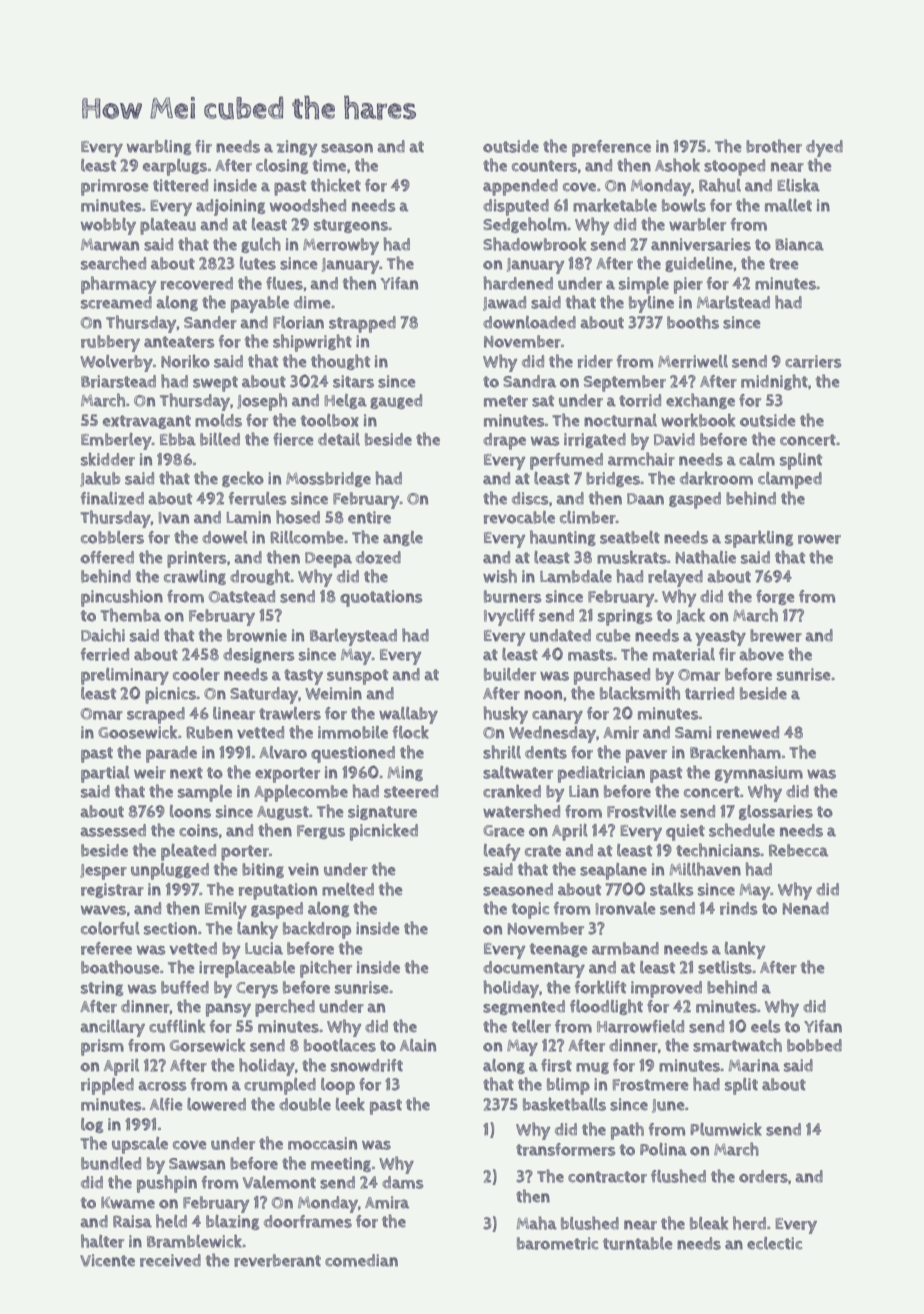 This screenshot has width=924, height=1314. I want to click on Deepa, so click(328, 560).
